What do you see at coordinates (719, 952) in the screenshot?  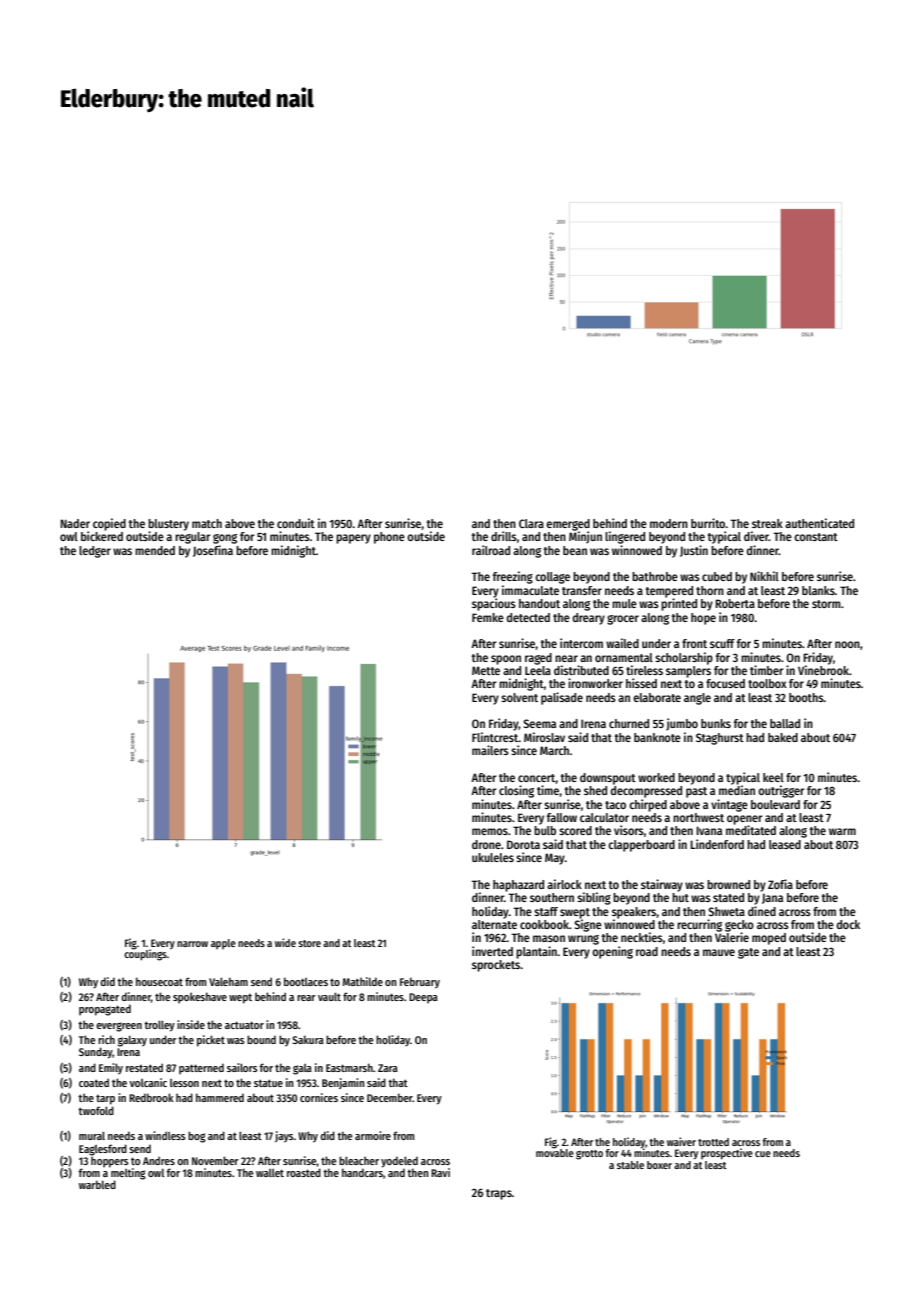 I see `mauve` at bounding box center [719, 952].
